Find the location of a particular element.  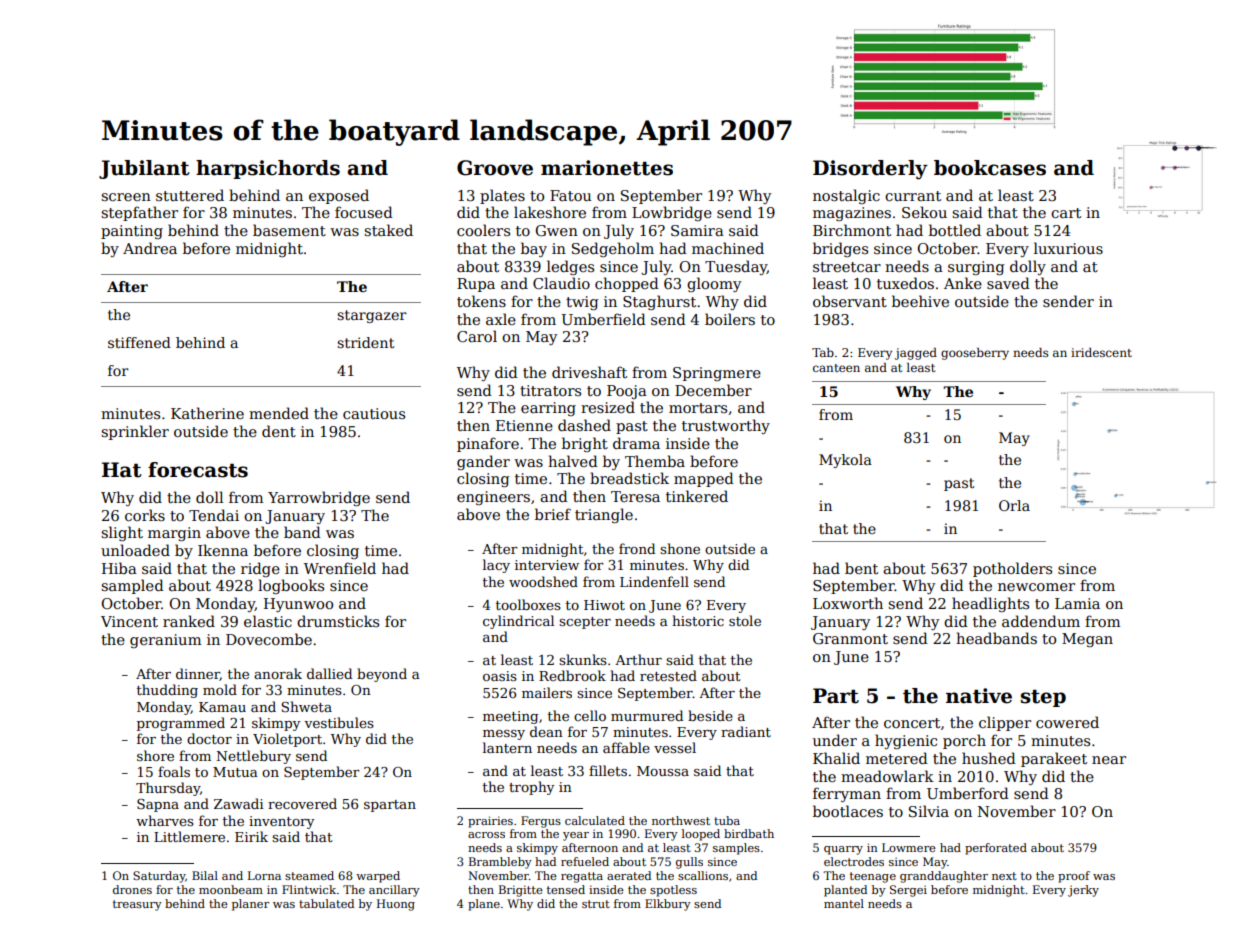

trophy is located at coordinates (531, 788).
